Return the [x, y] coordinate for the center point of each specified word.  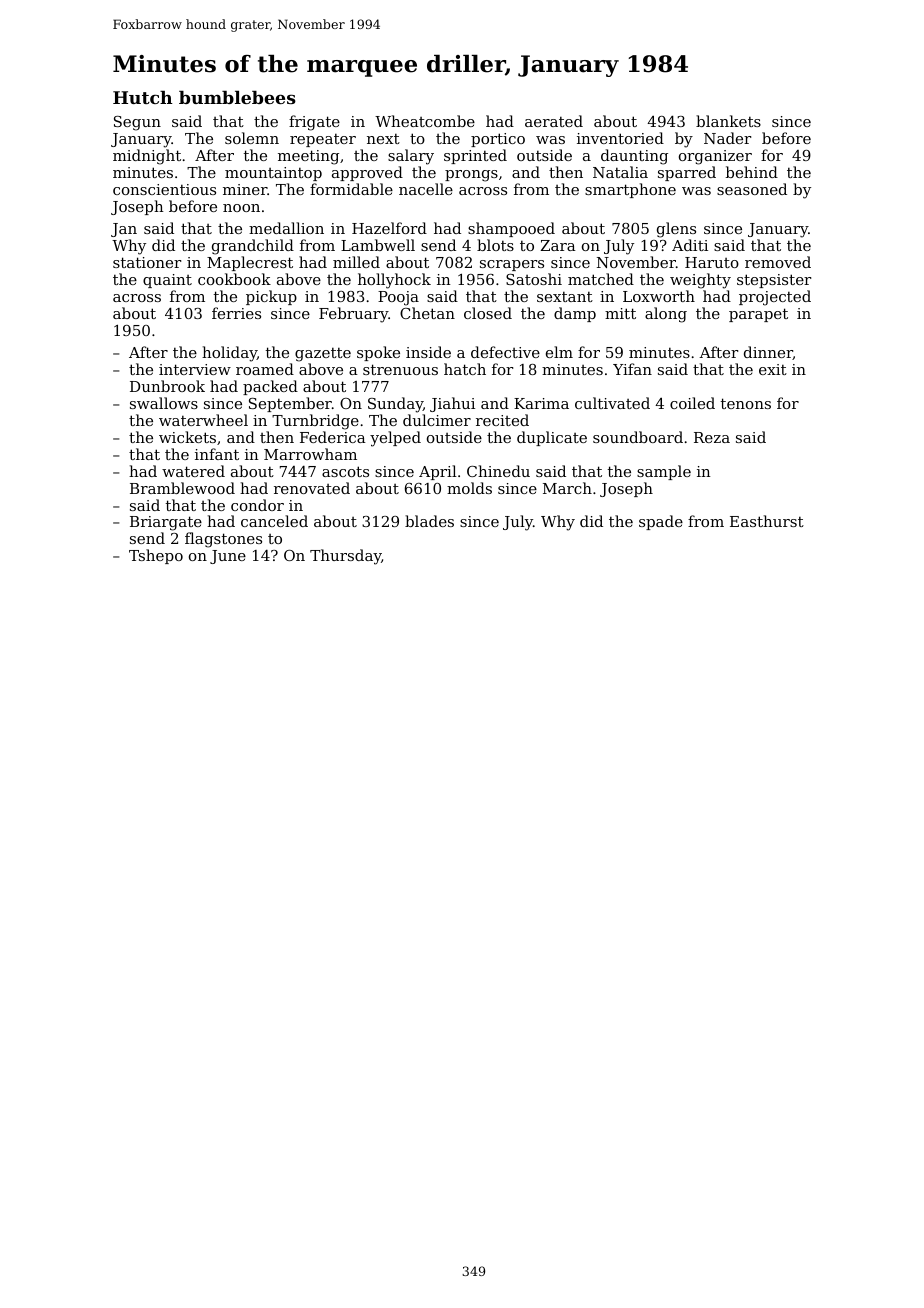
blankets [728, 121]
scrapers [512, 265]
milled [356, 262]
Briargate [166, 523]
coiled [692, 403]
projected [775, 298]
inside [428, 352]
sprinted [475, 156]
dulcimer [437, 420]
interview [195, 369]
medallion [286, 228]
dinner [768, 353]
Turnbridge [315, 422]
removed [778, 262]
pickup [271, 297]
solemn [252, 138]
